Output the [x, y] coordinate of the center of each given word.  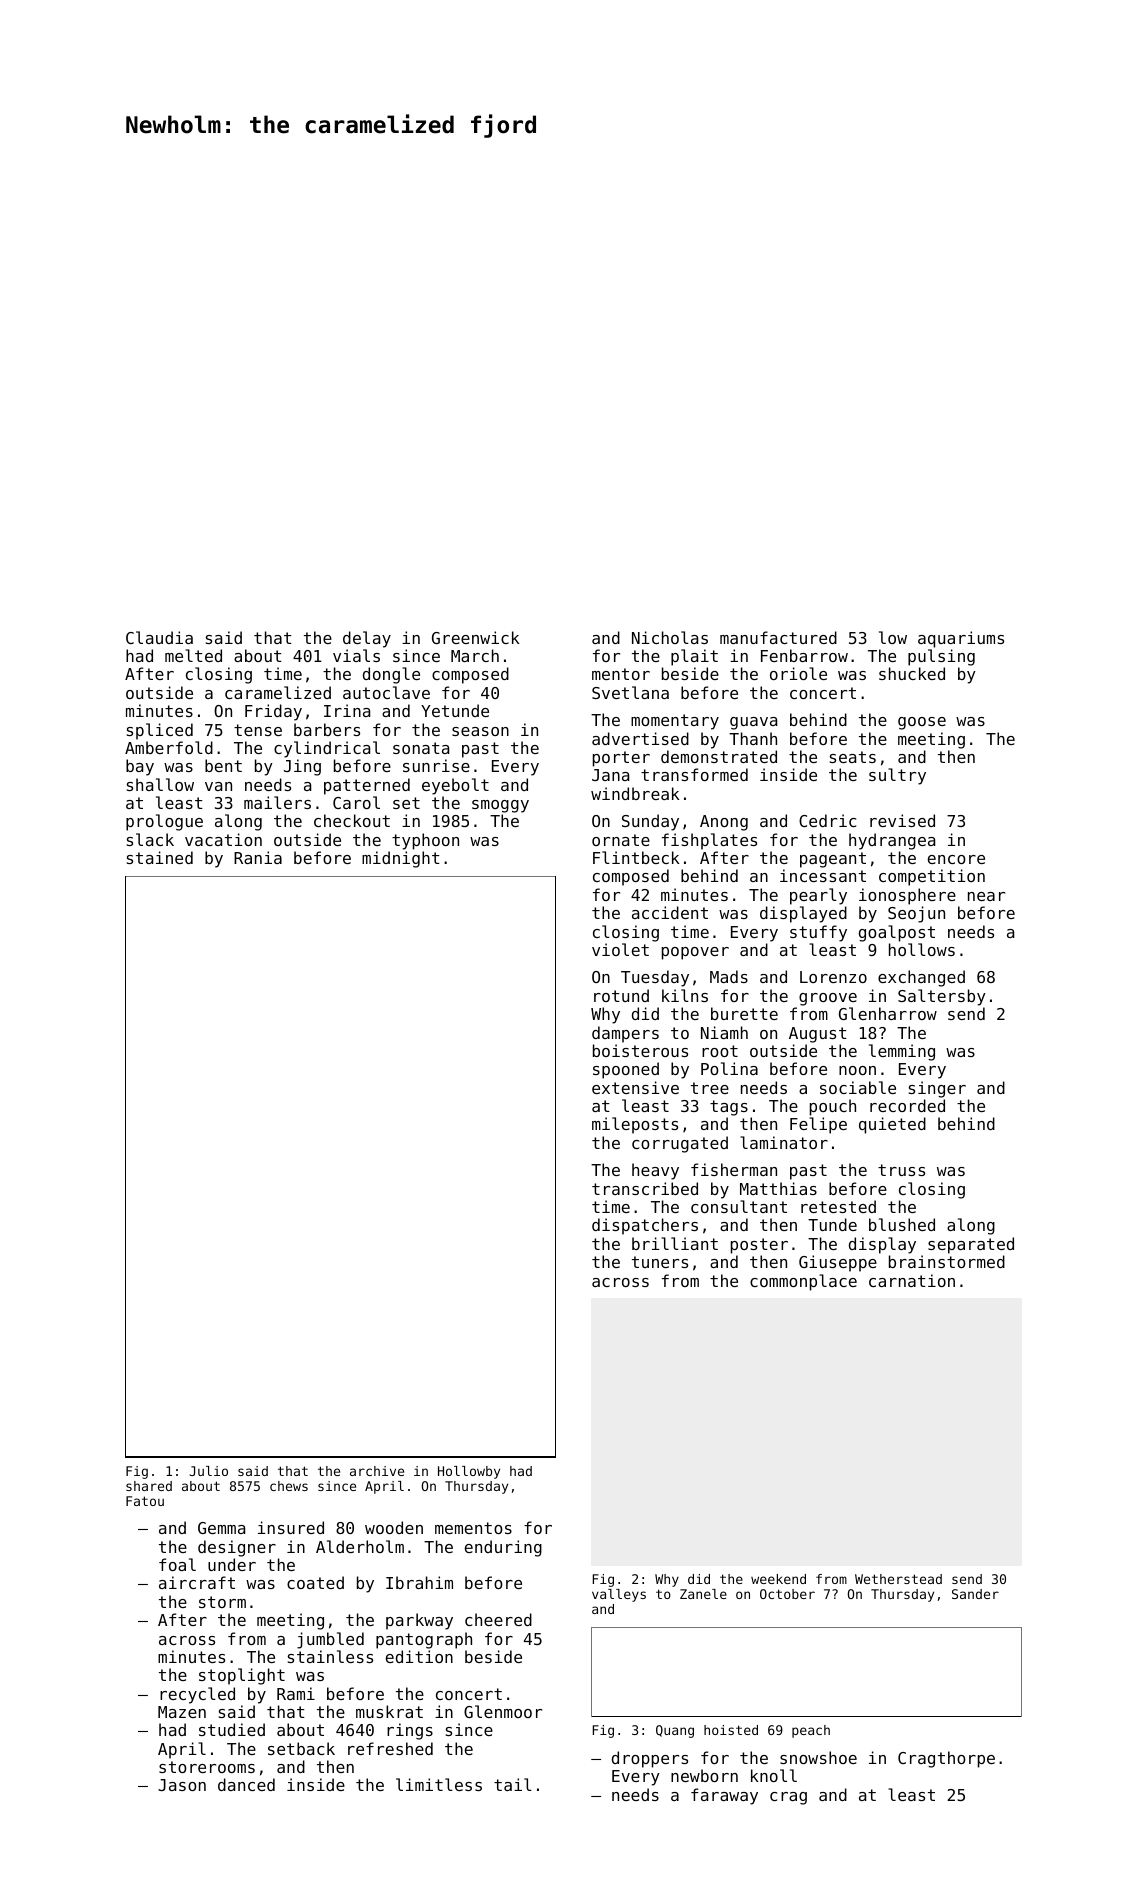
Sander [975, 1594]
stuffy [818, 933]
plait [694, 657]
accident [670, 912]
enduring [503, 1548]
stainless [330, 1656]
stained [160, 857]
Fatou [145, 1501]
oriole [798, 673]
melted [193, 655]
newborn [704, 1775]
